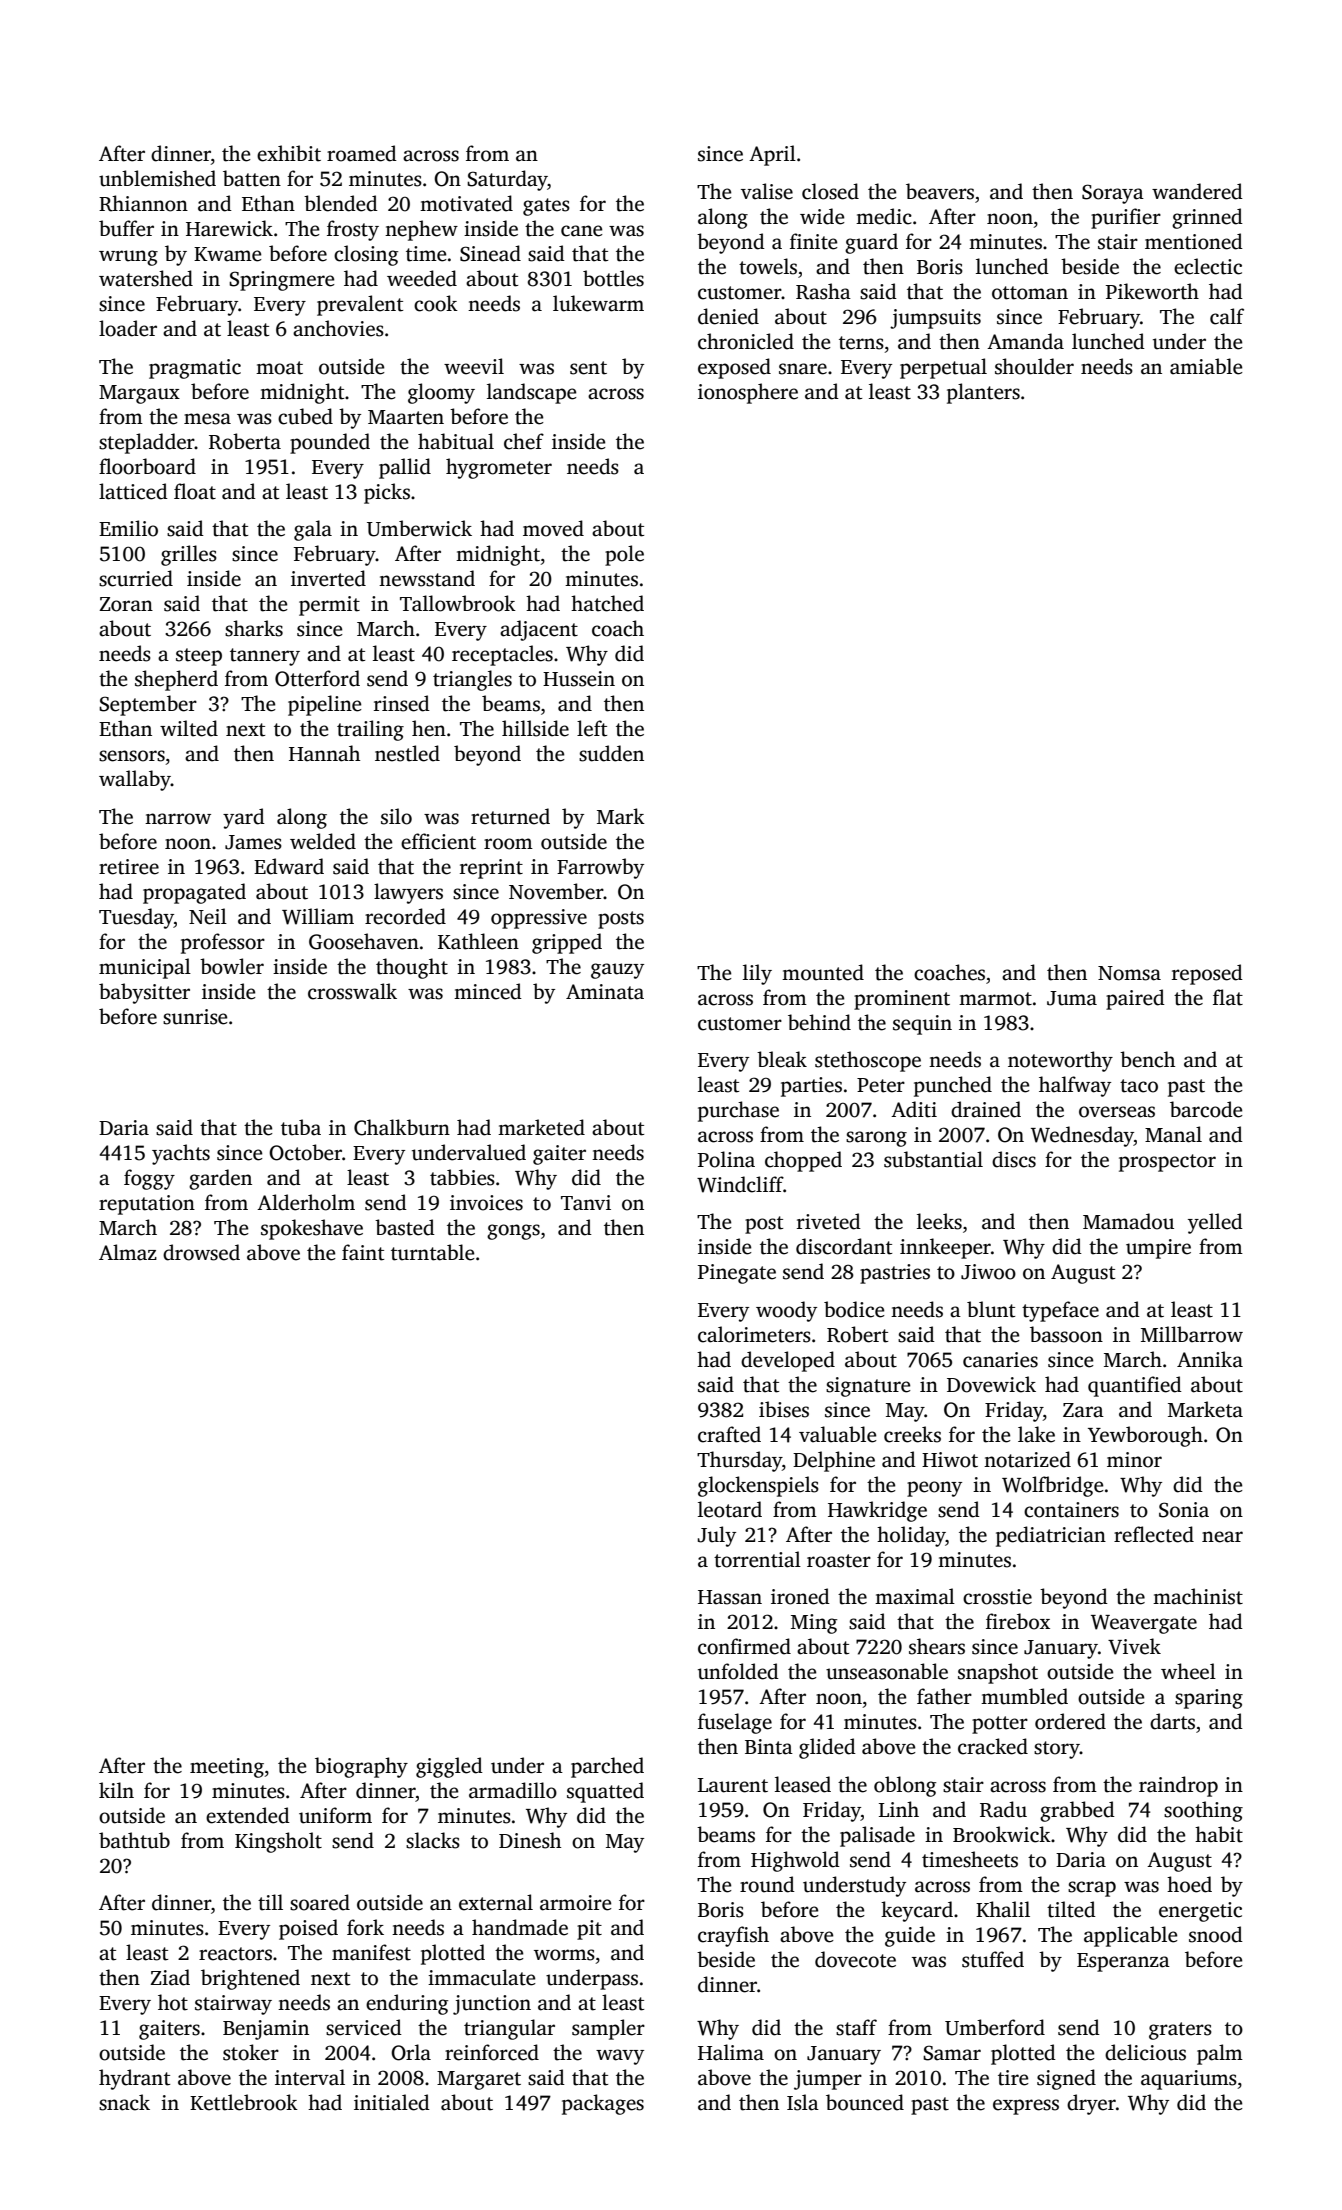  What do you see at coordinates (227, 1768) in the screenshot?
I see `meeting` at bounding box center [227, 1768].
